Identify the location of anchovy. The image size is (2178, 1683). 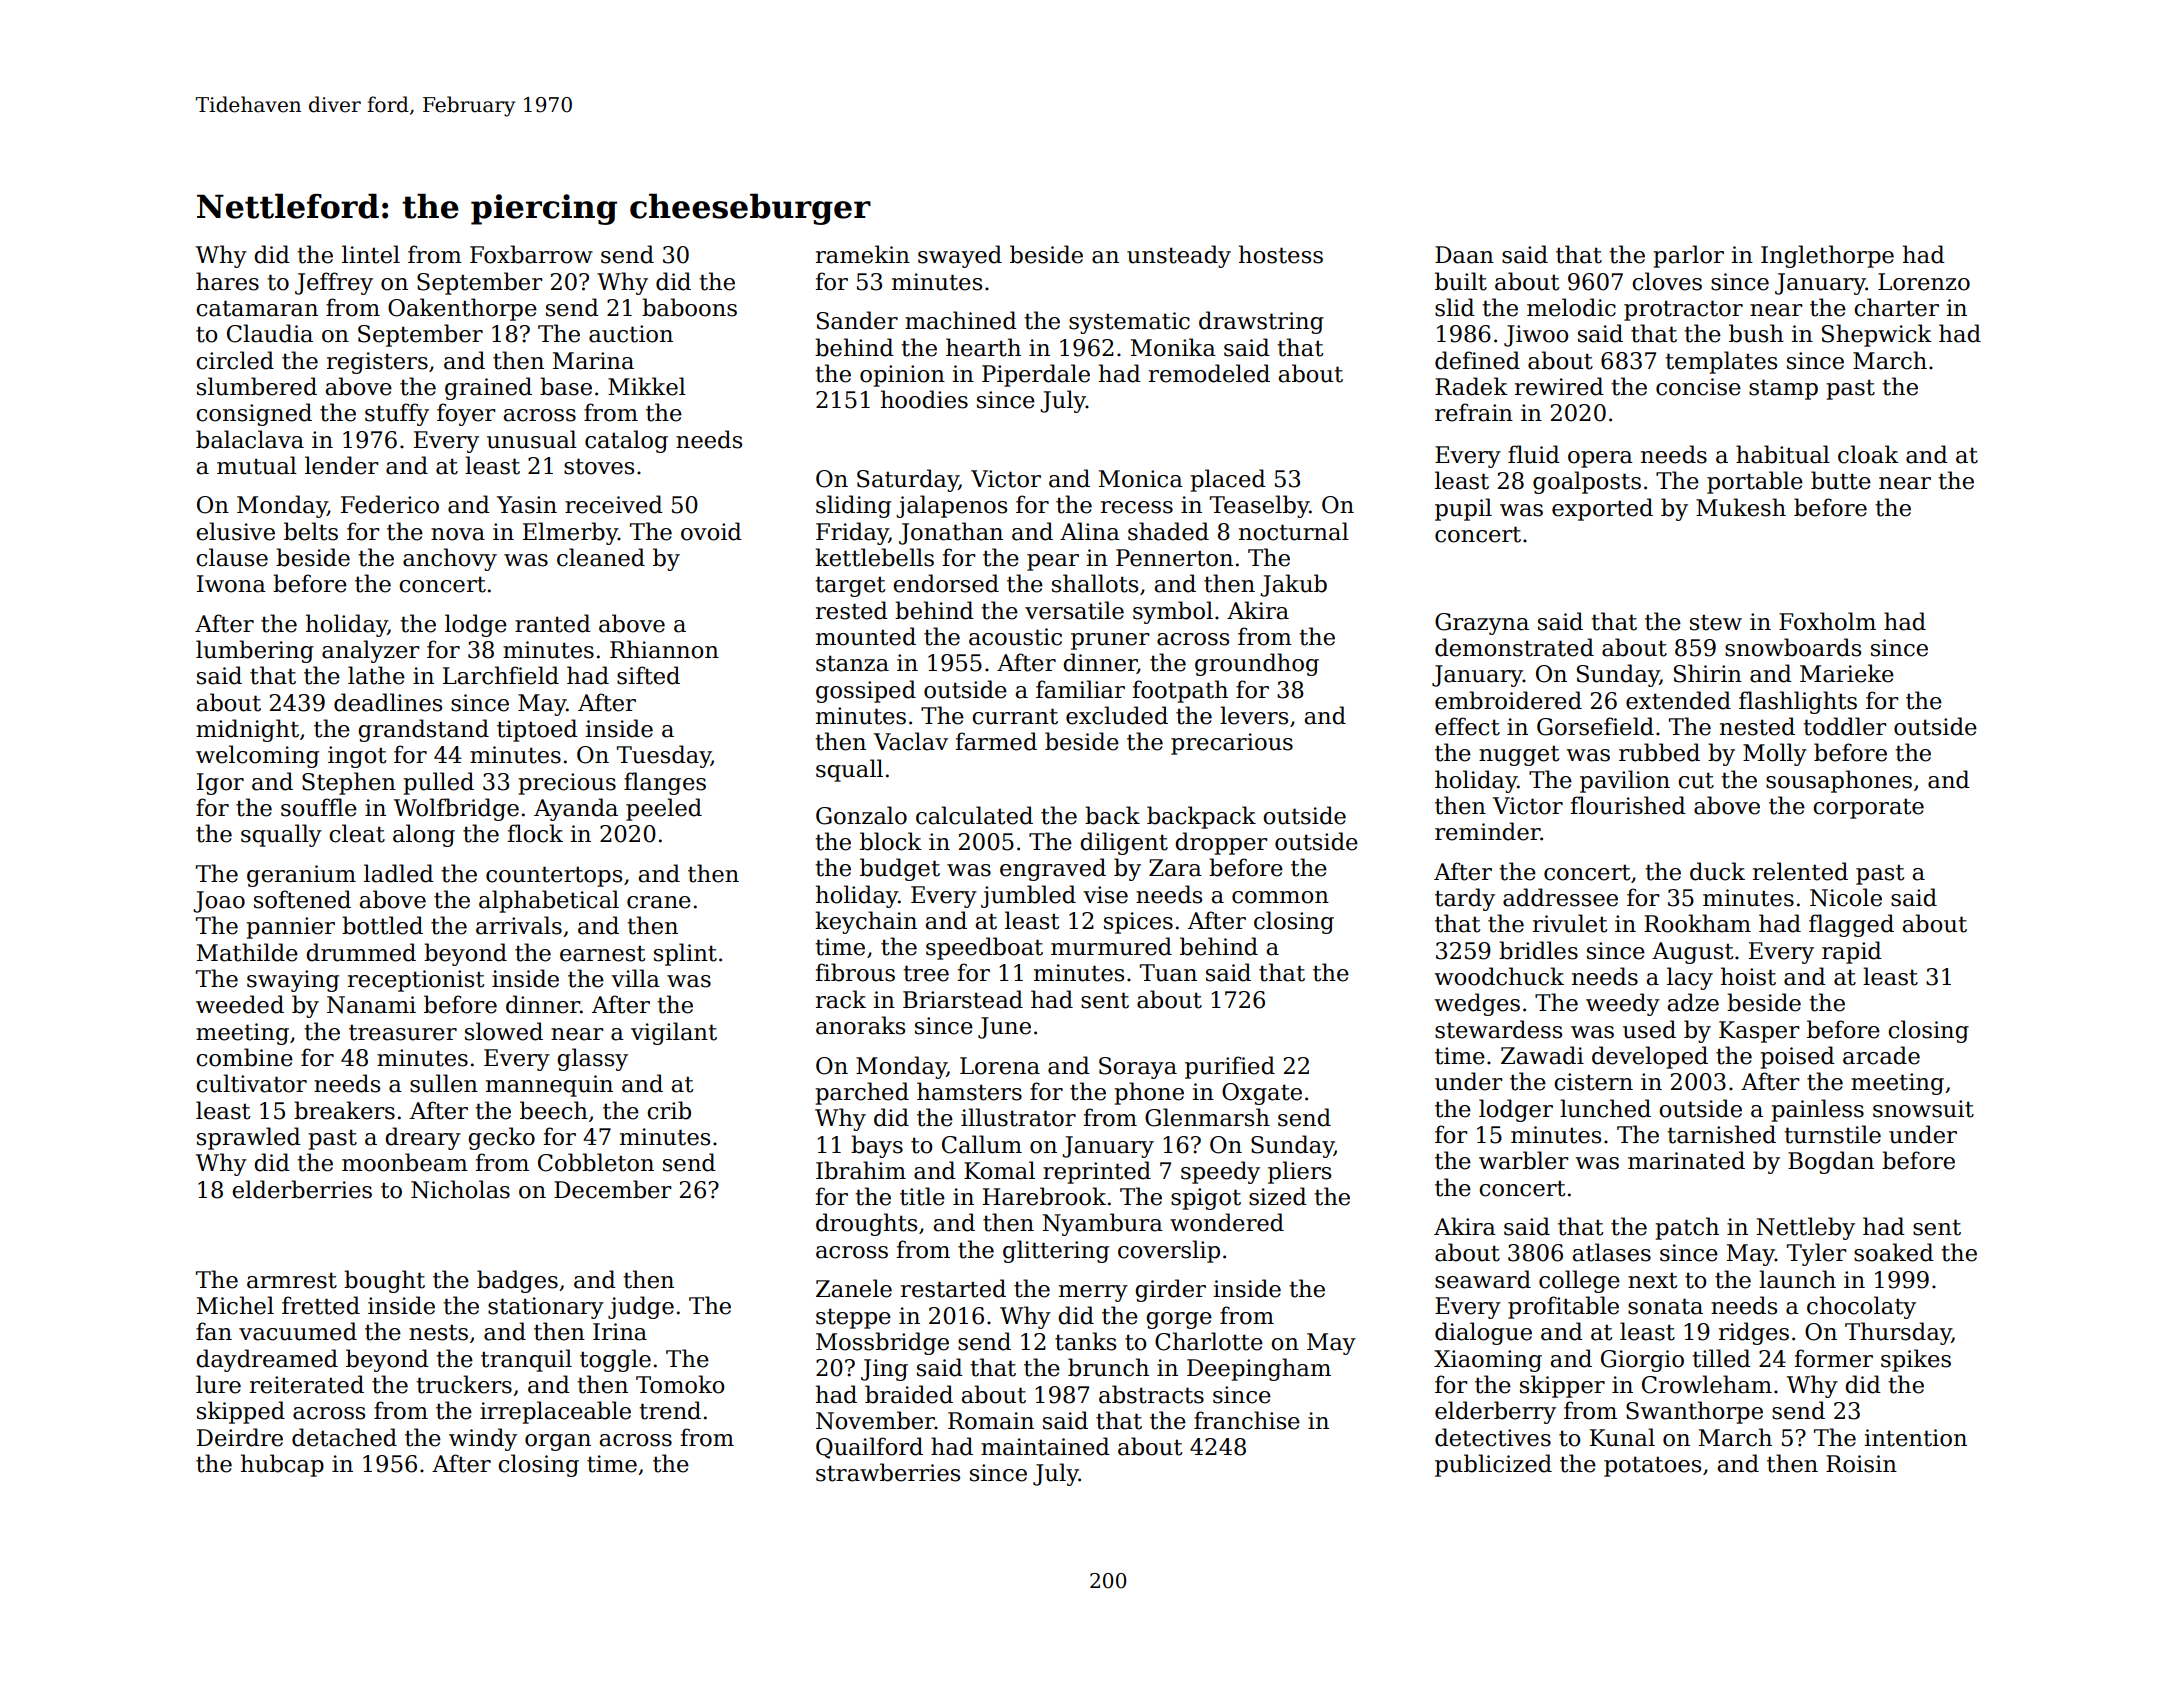
(450, 559).
